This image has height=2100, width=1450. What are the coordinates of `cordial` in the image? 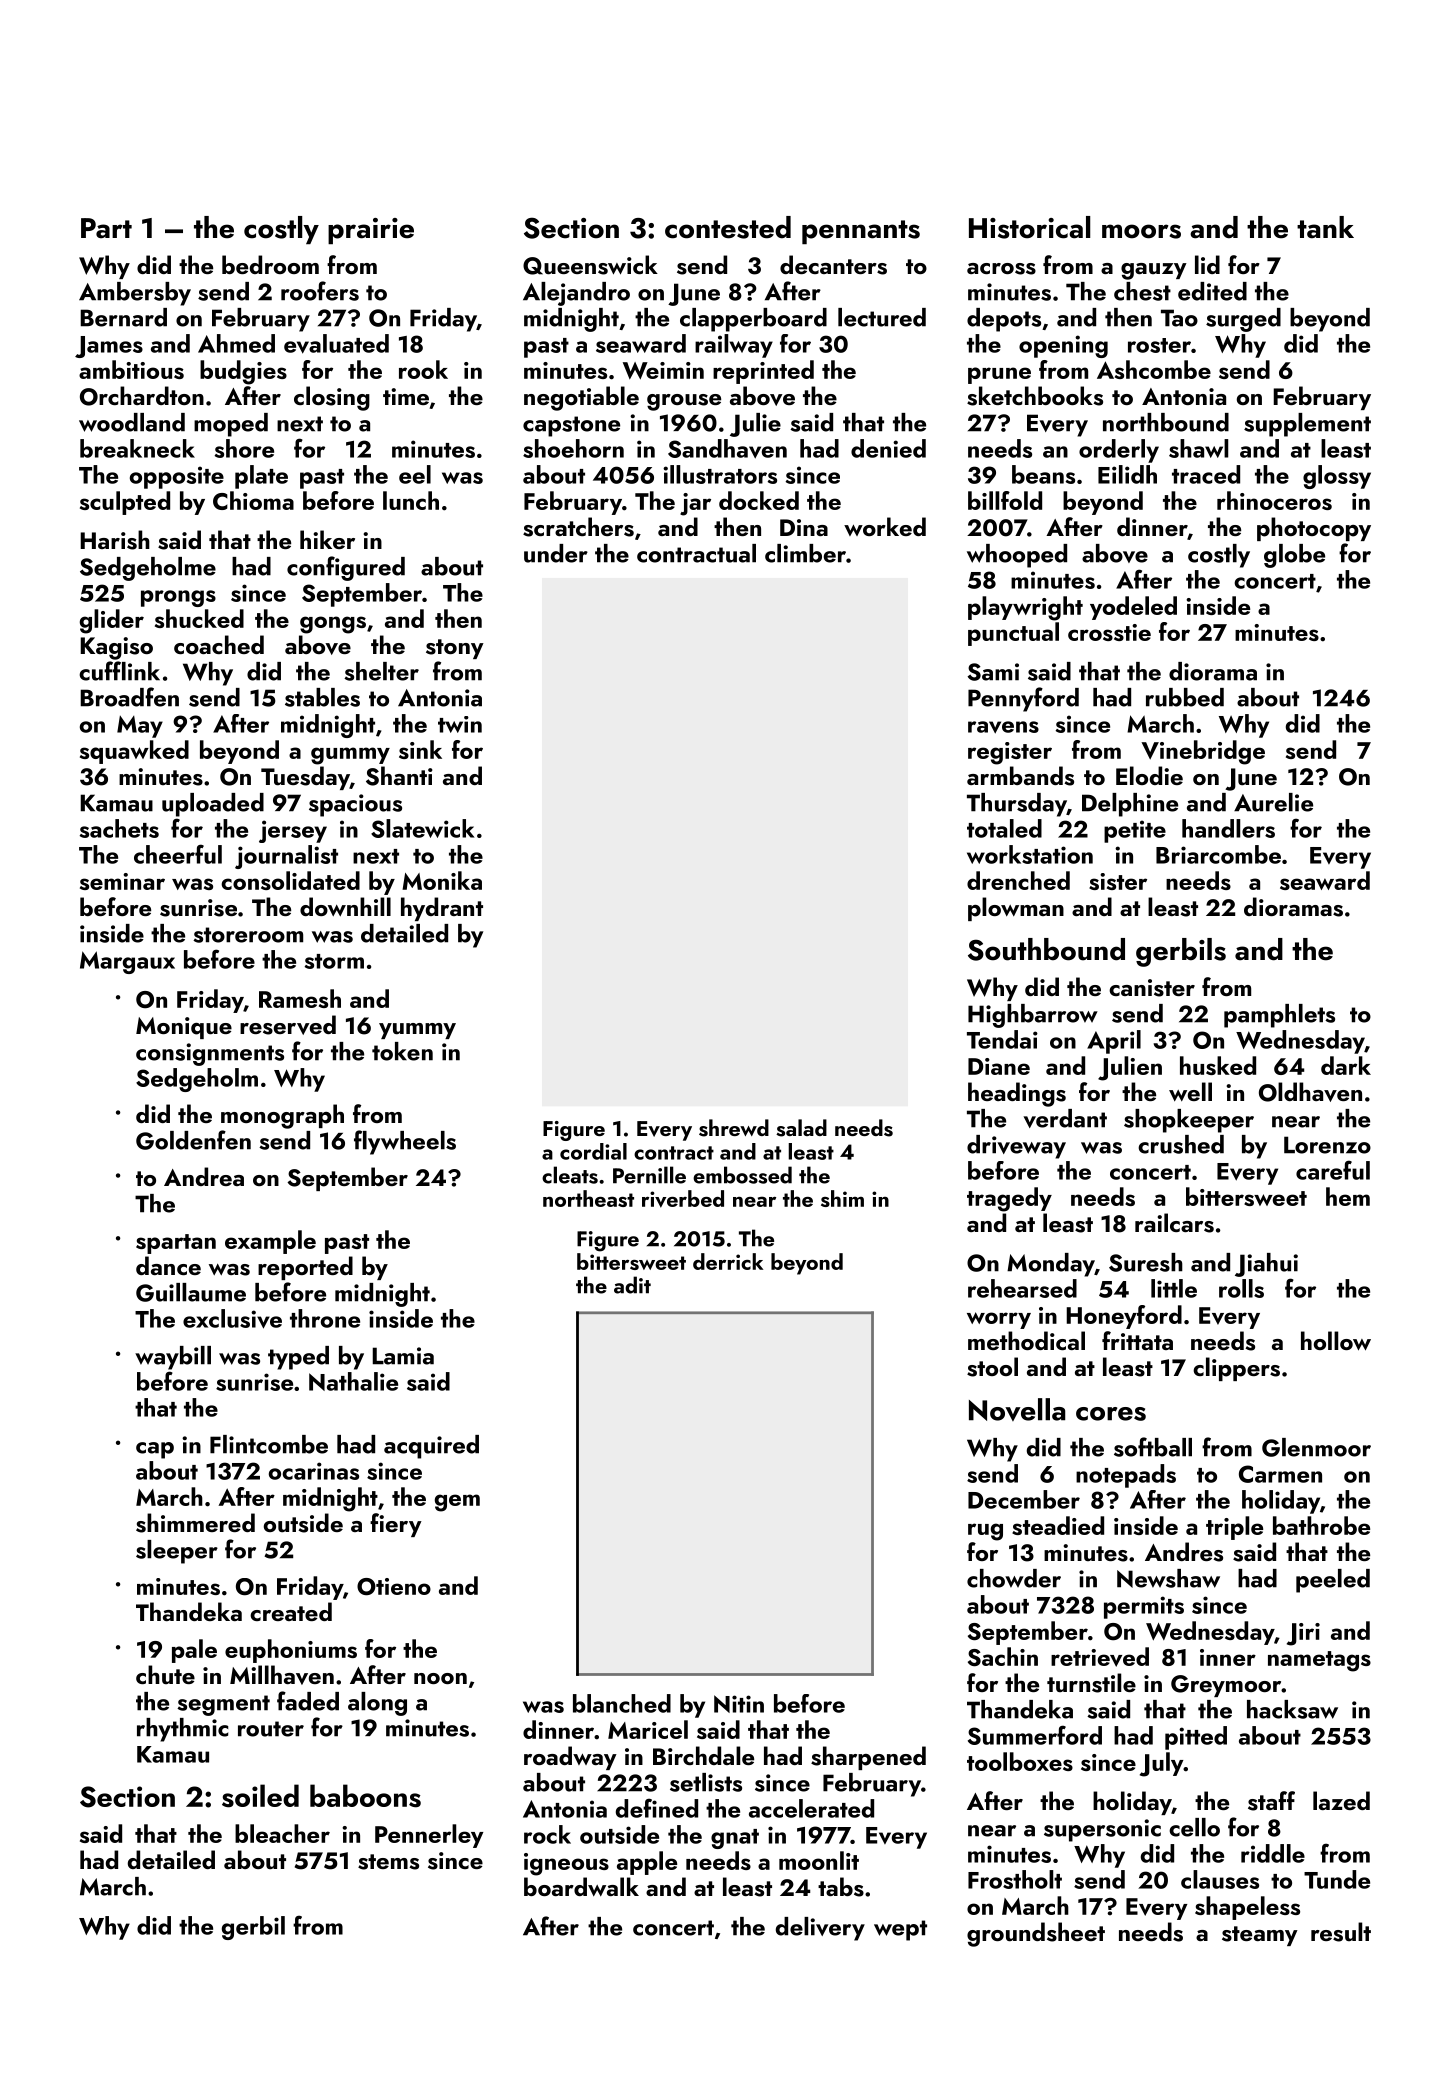 It's located at (593, 1151).
